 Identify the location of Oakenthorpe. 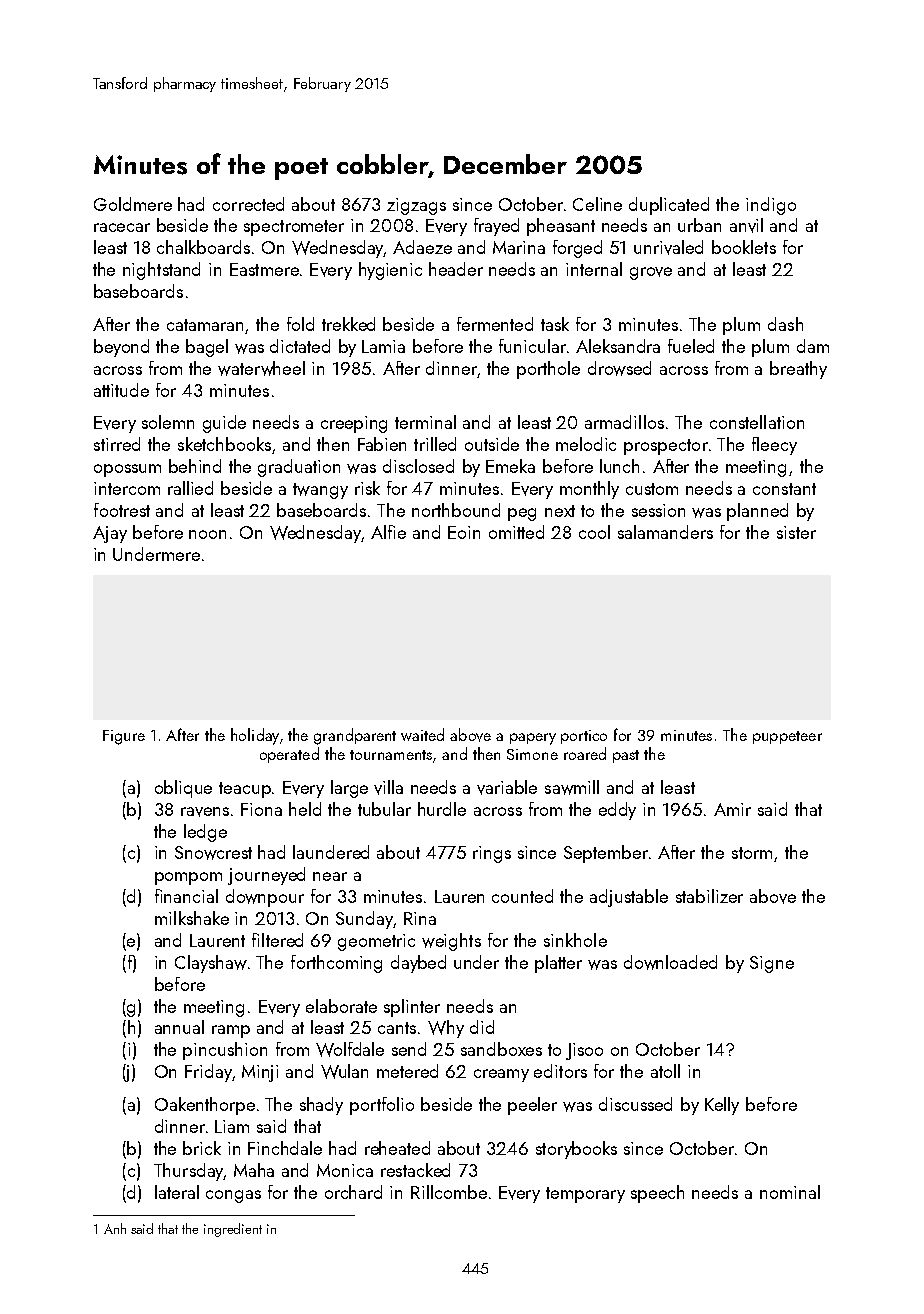
(205, 1106).
